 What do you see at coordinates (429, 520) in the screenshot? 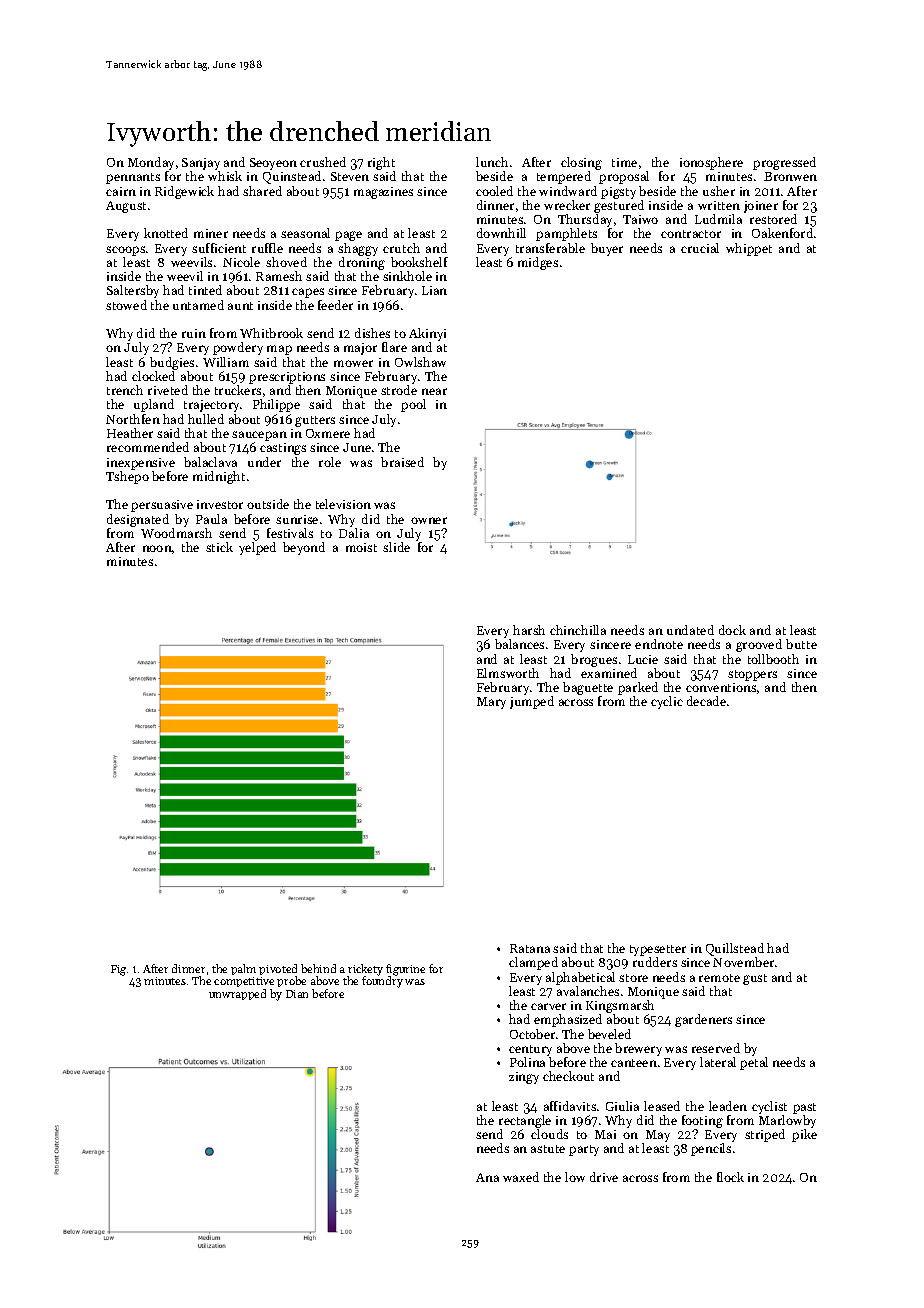
I see `owner` at bounding box center [429, 520].
